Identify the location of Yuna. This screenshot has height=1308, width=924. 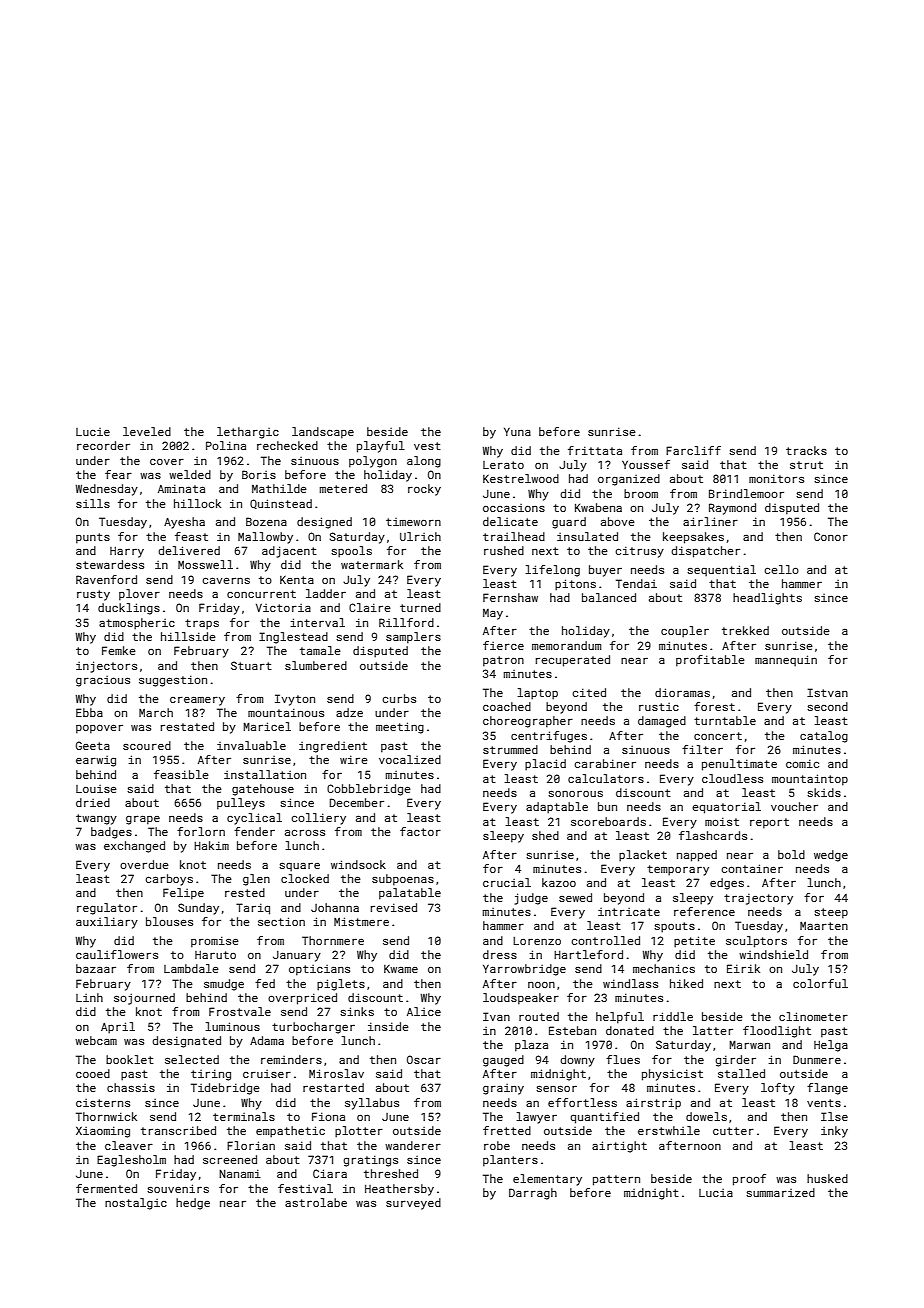
(517, 431).
